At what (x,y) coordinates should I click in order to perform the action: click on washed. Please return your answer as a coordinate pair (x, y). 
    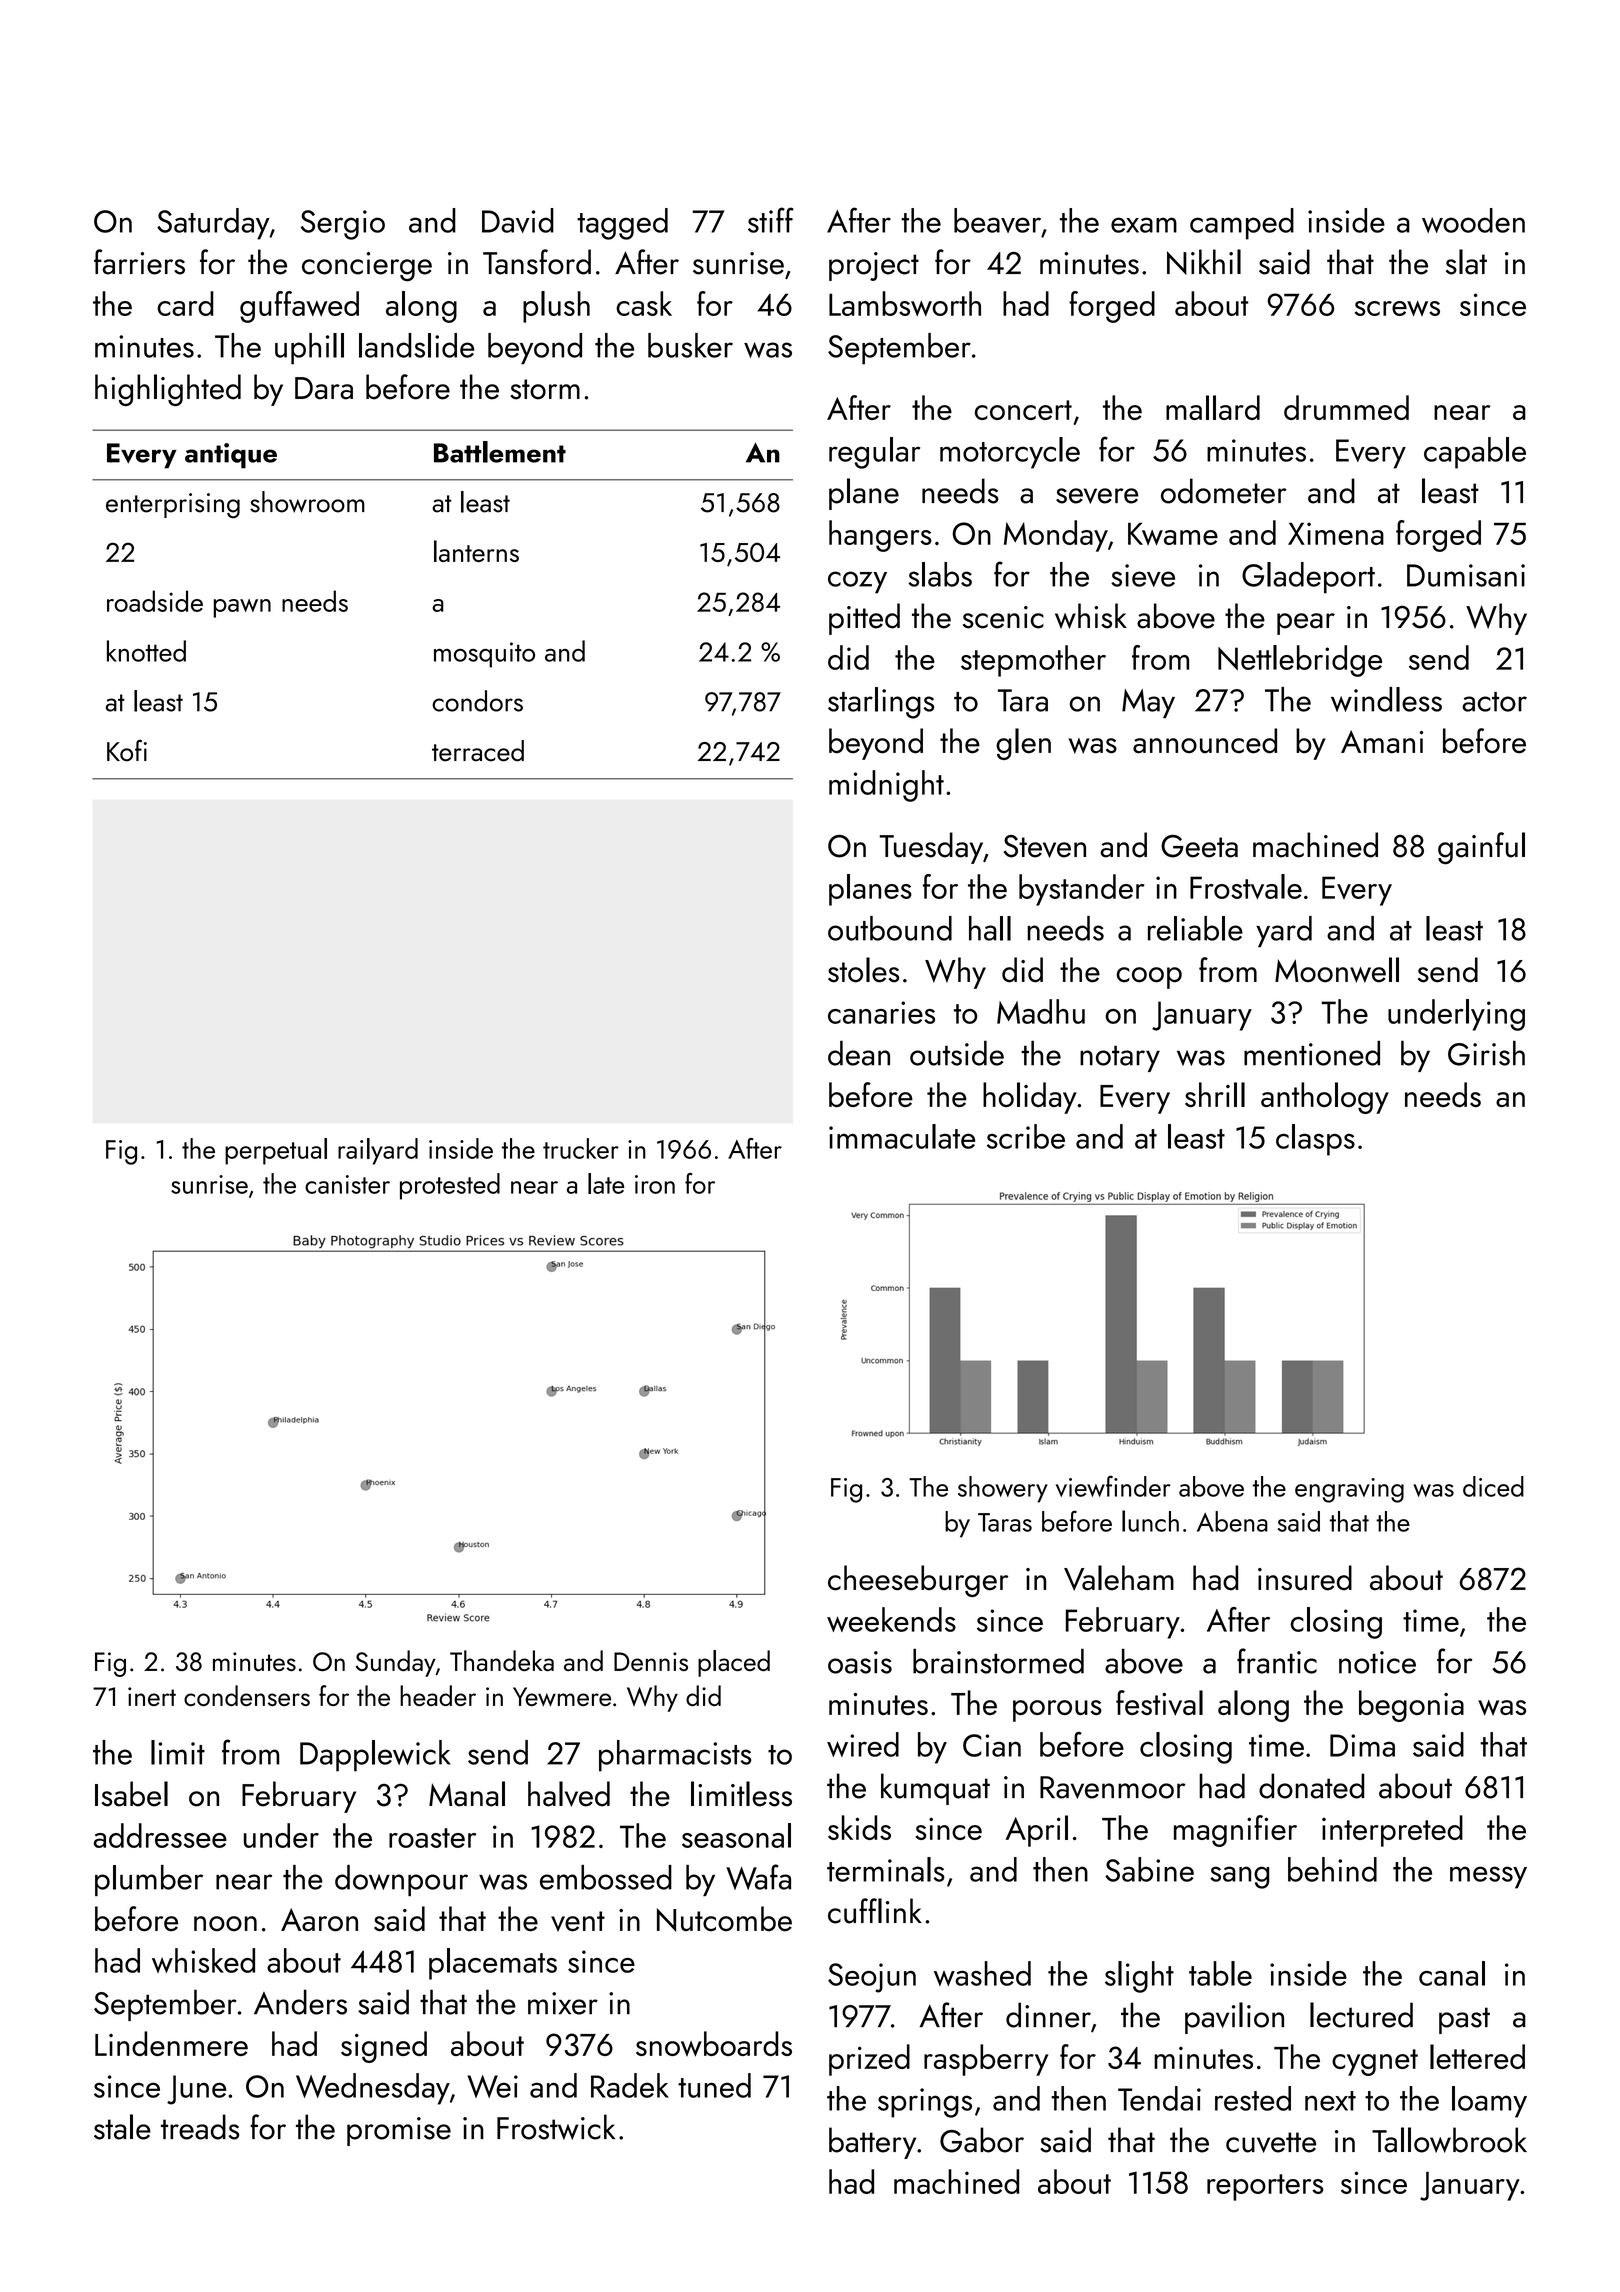
    Looking at the image, I should click on (982, 1973).
